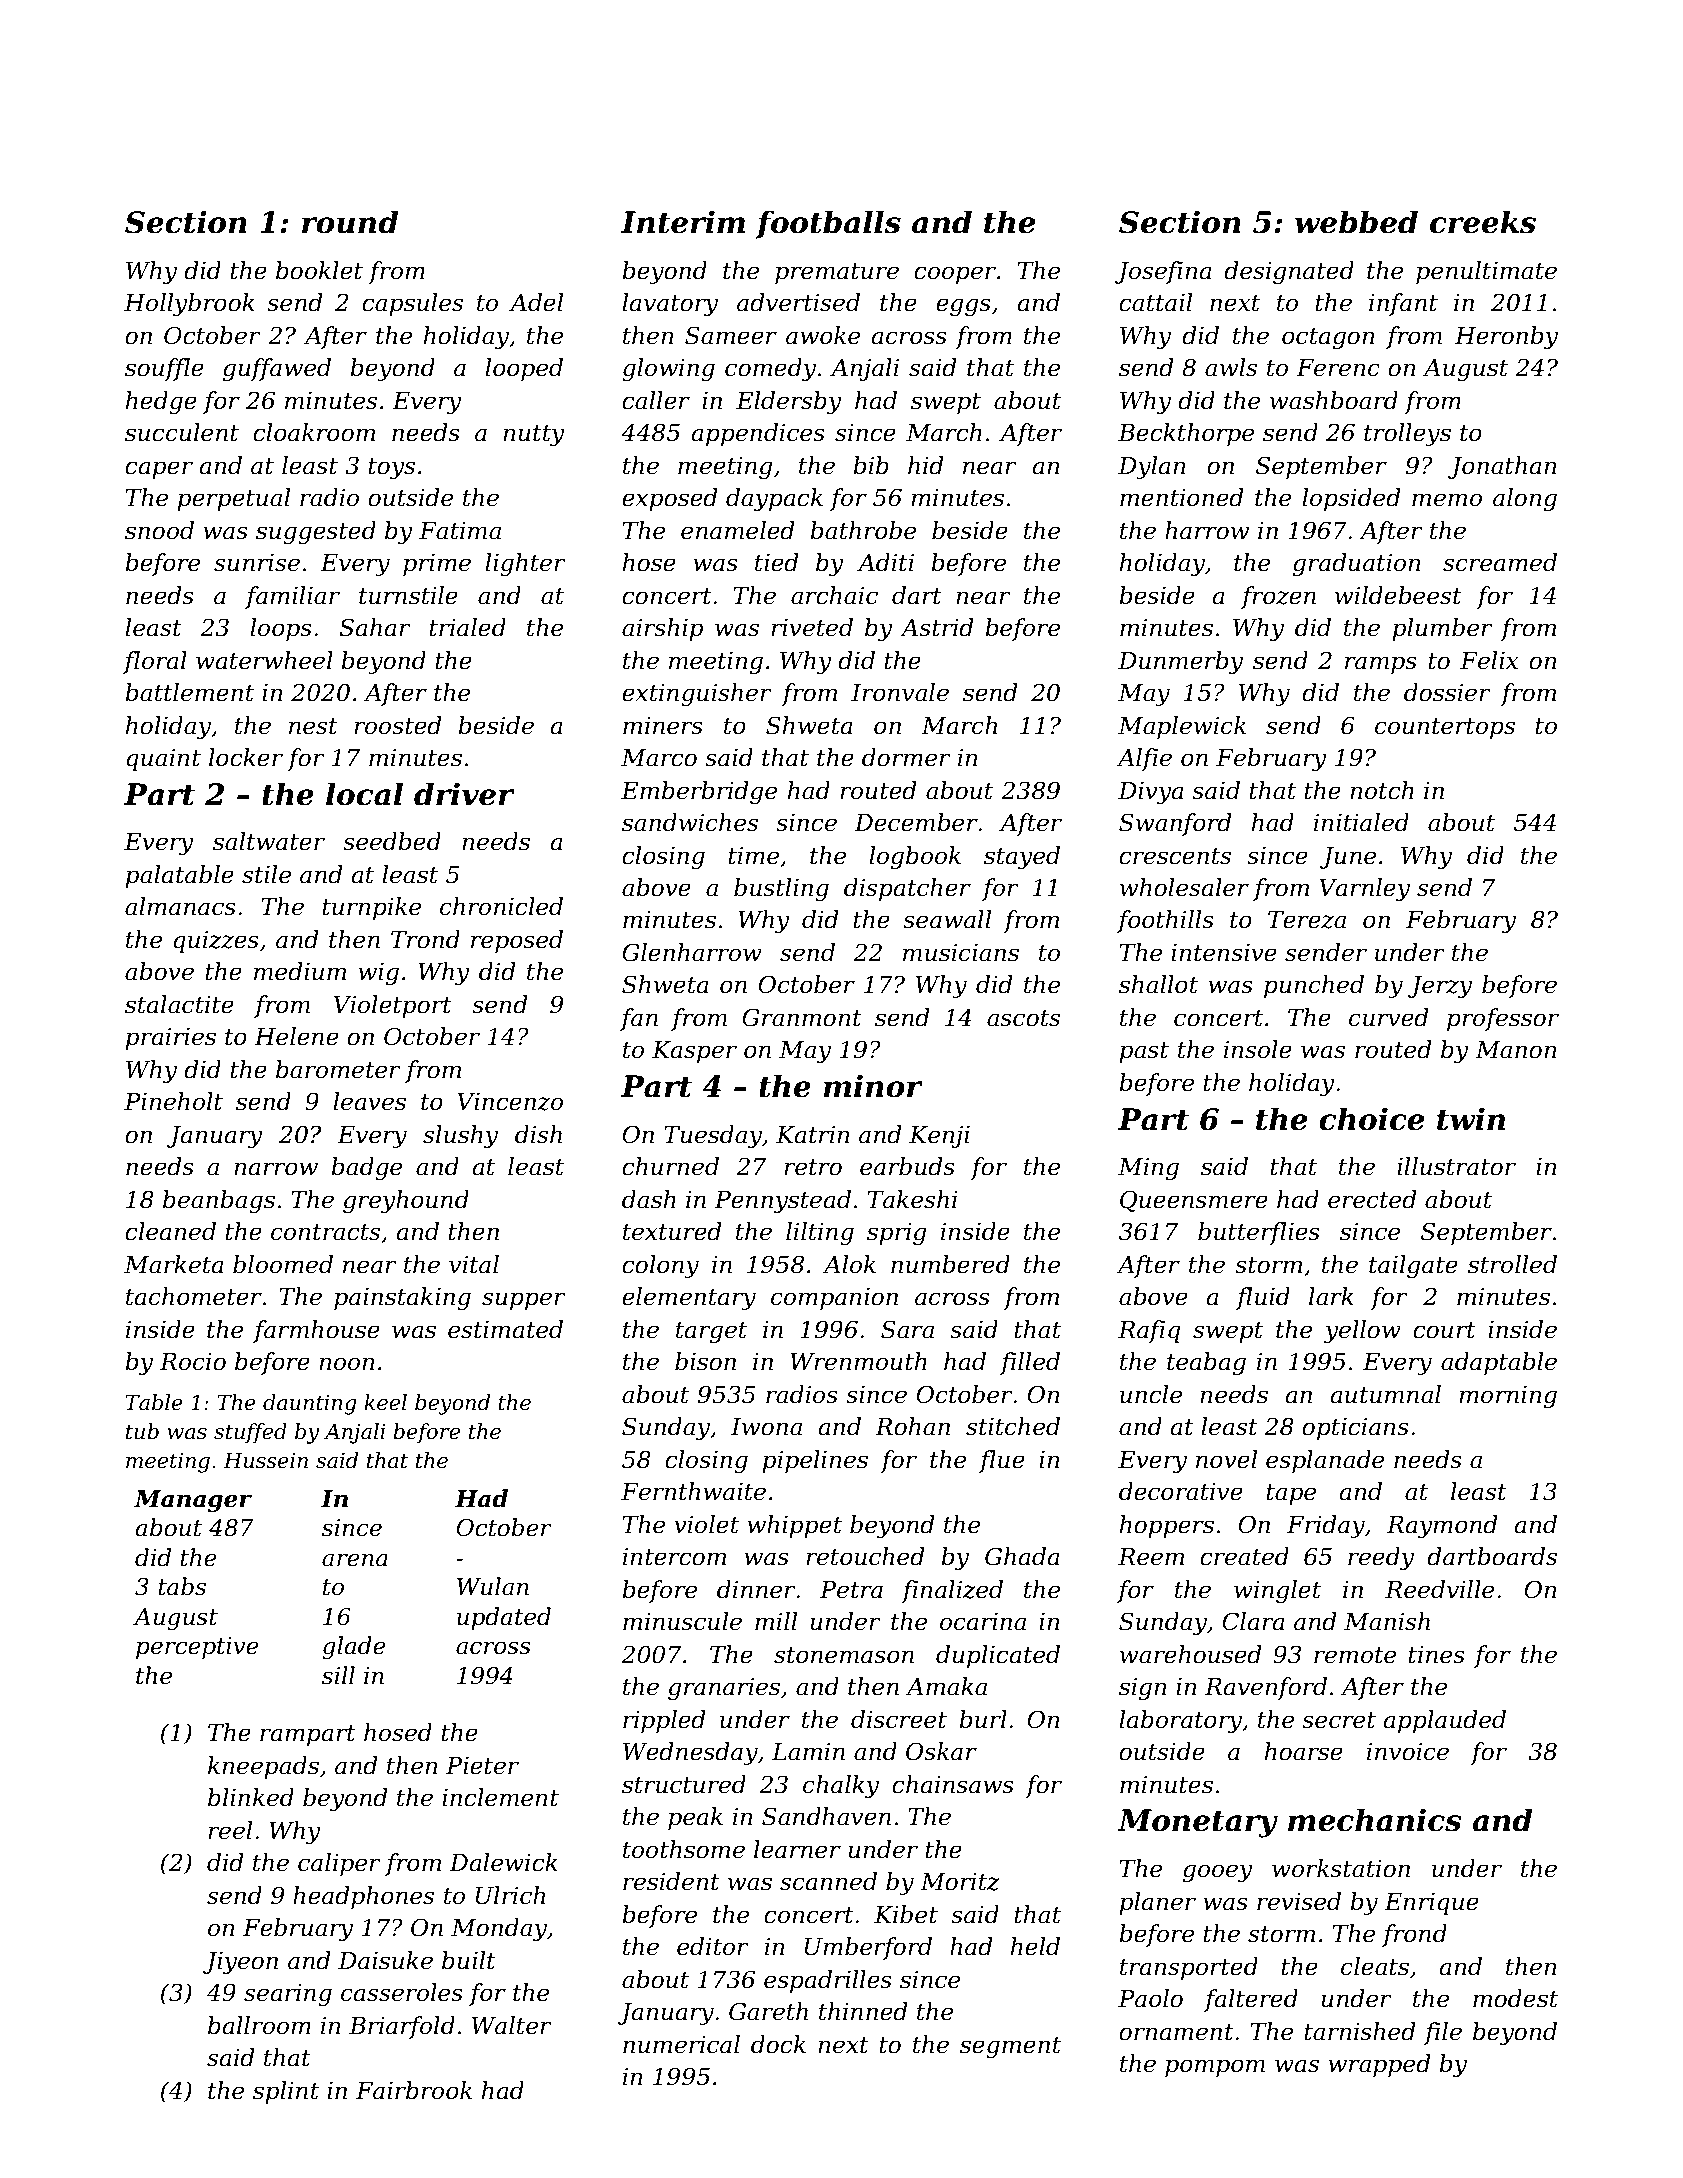 The image size is (1683, 2178). Describe the element at coordinates (808, 1752) in the image. I see `Lamin` at that location.
